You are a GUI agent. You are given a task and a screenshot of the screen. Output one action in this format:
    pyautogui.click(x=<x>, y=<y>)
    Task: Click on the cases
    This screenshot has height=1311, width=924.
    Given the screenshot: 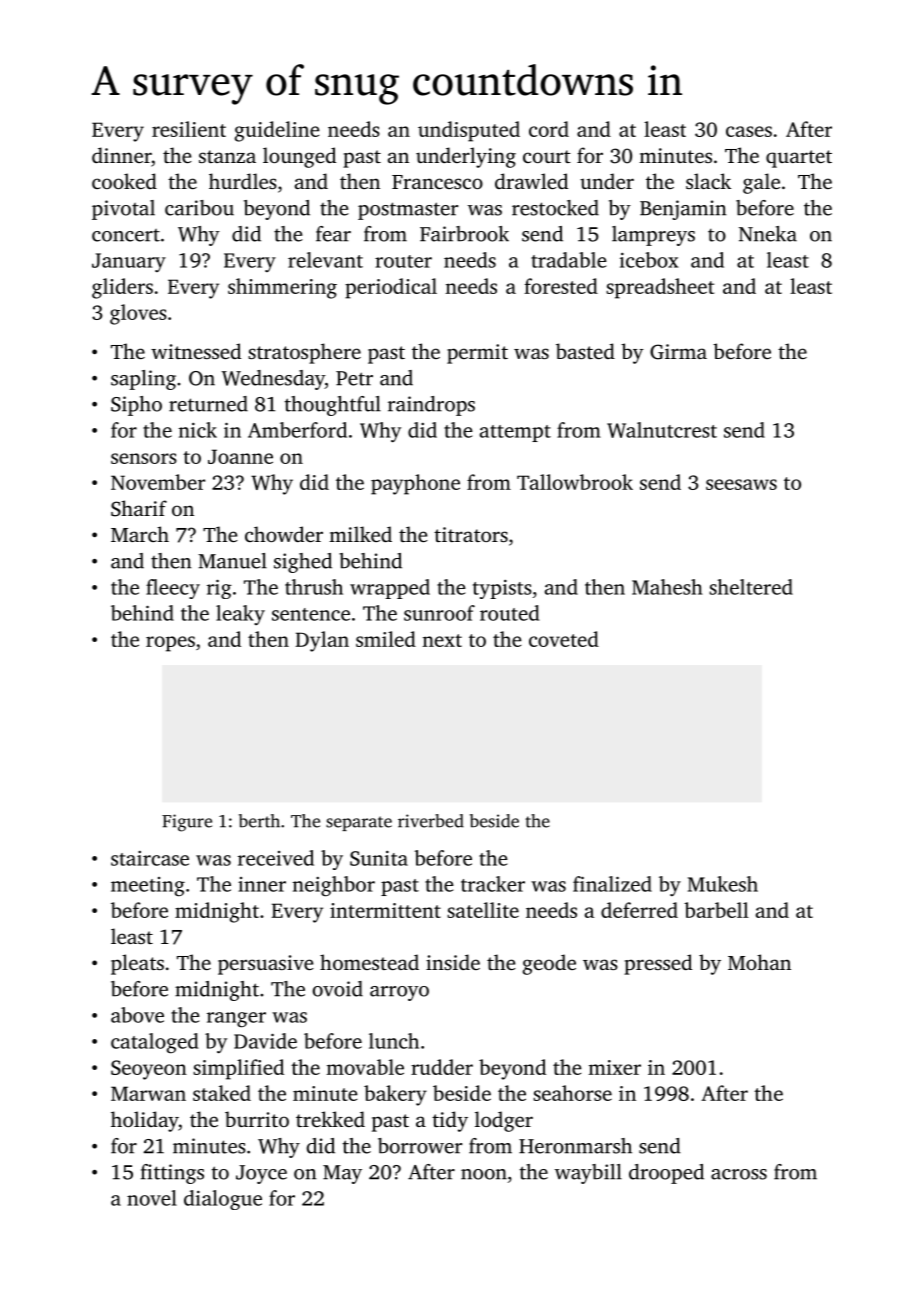 What is the action you would take?
    pyautogui.click(x=749, y=131)
